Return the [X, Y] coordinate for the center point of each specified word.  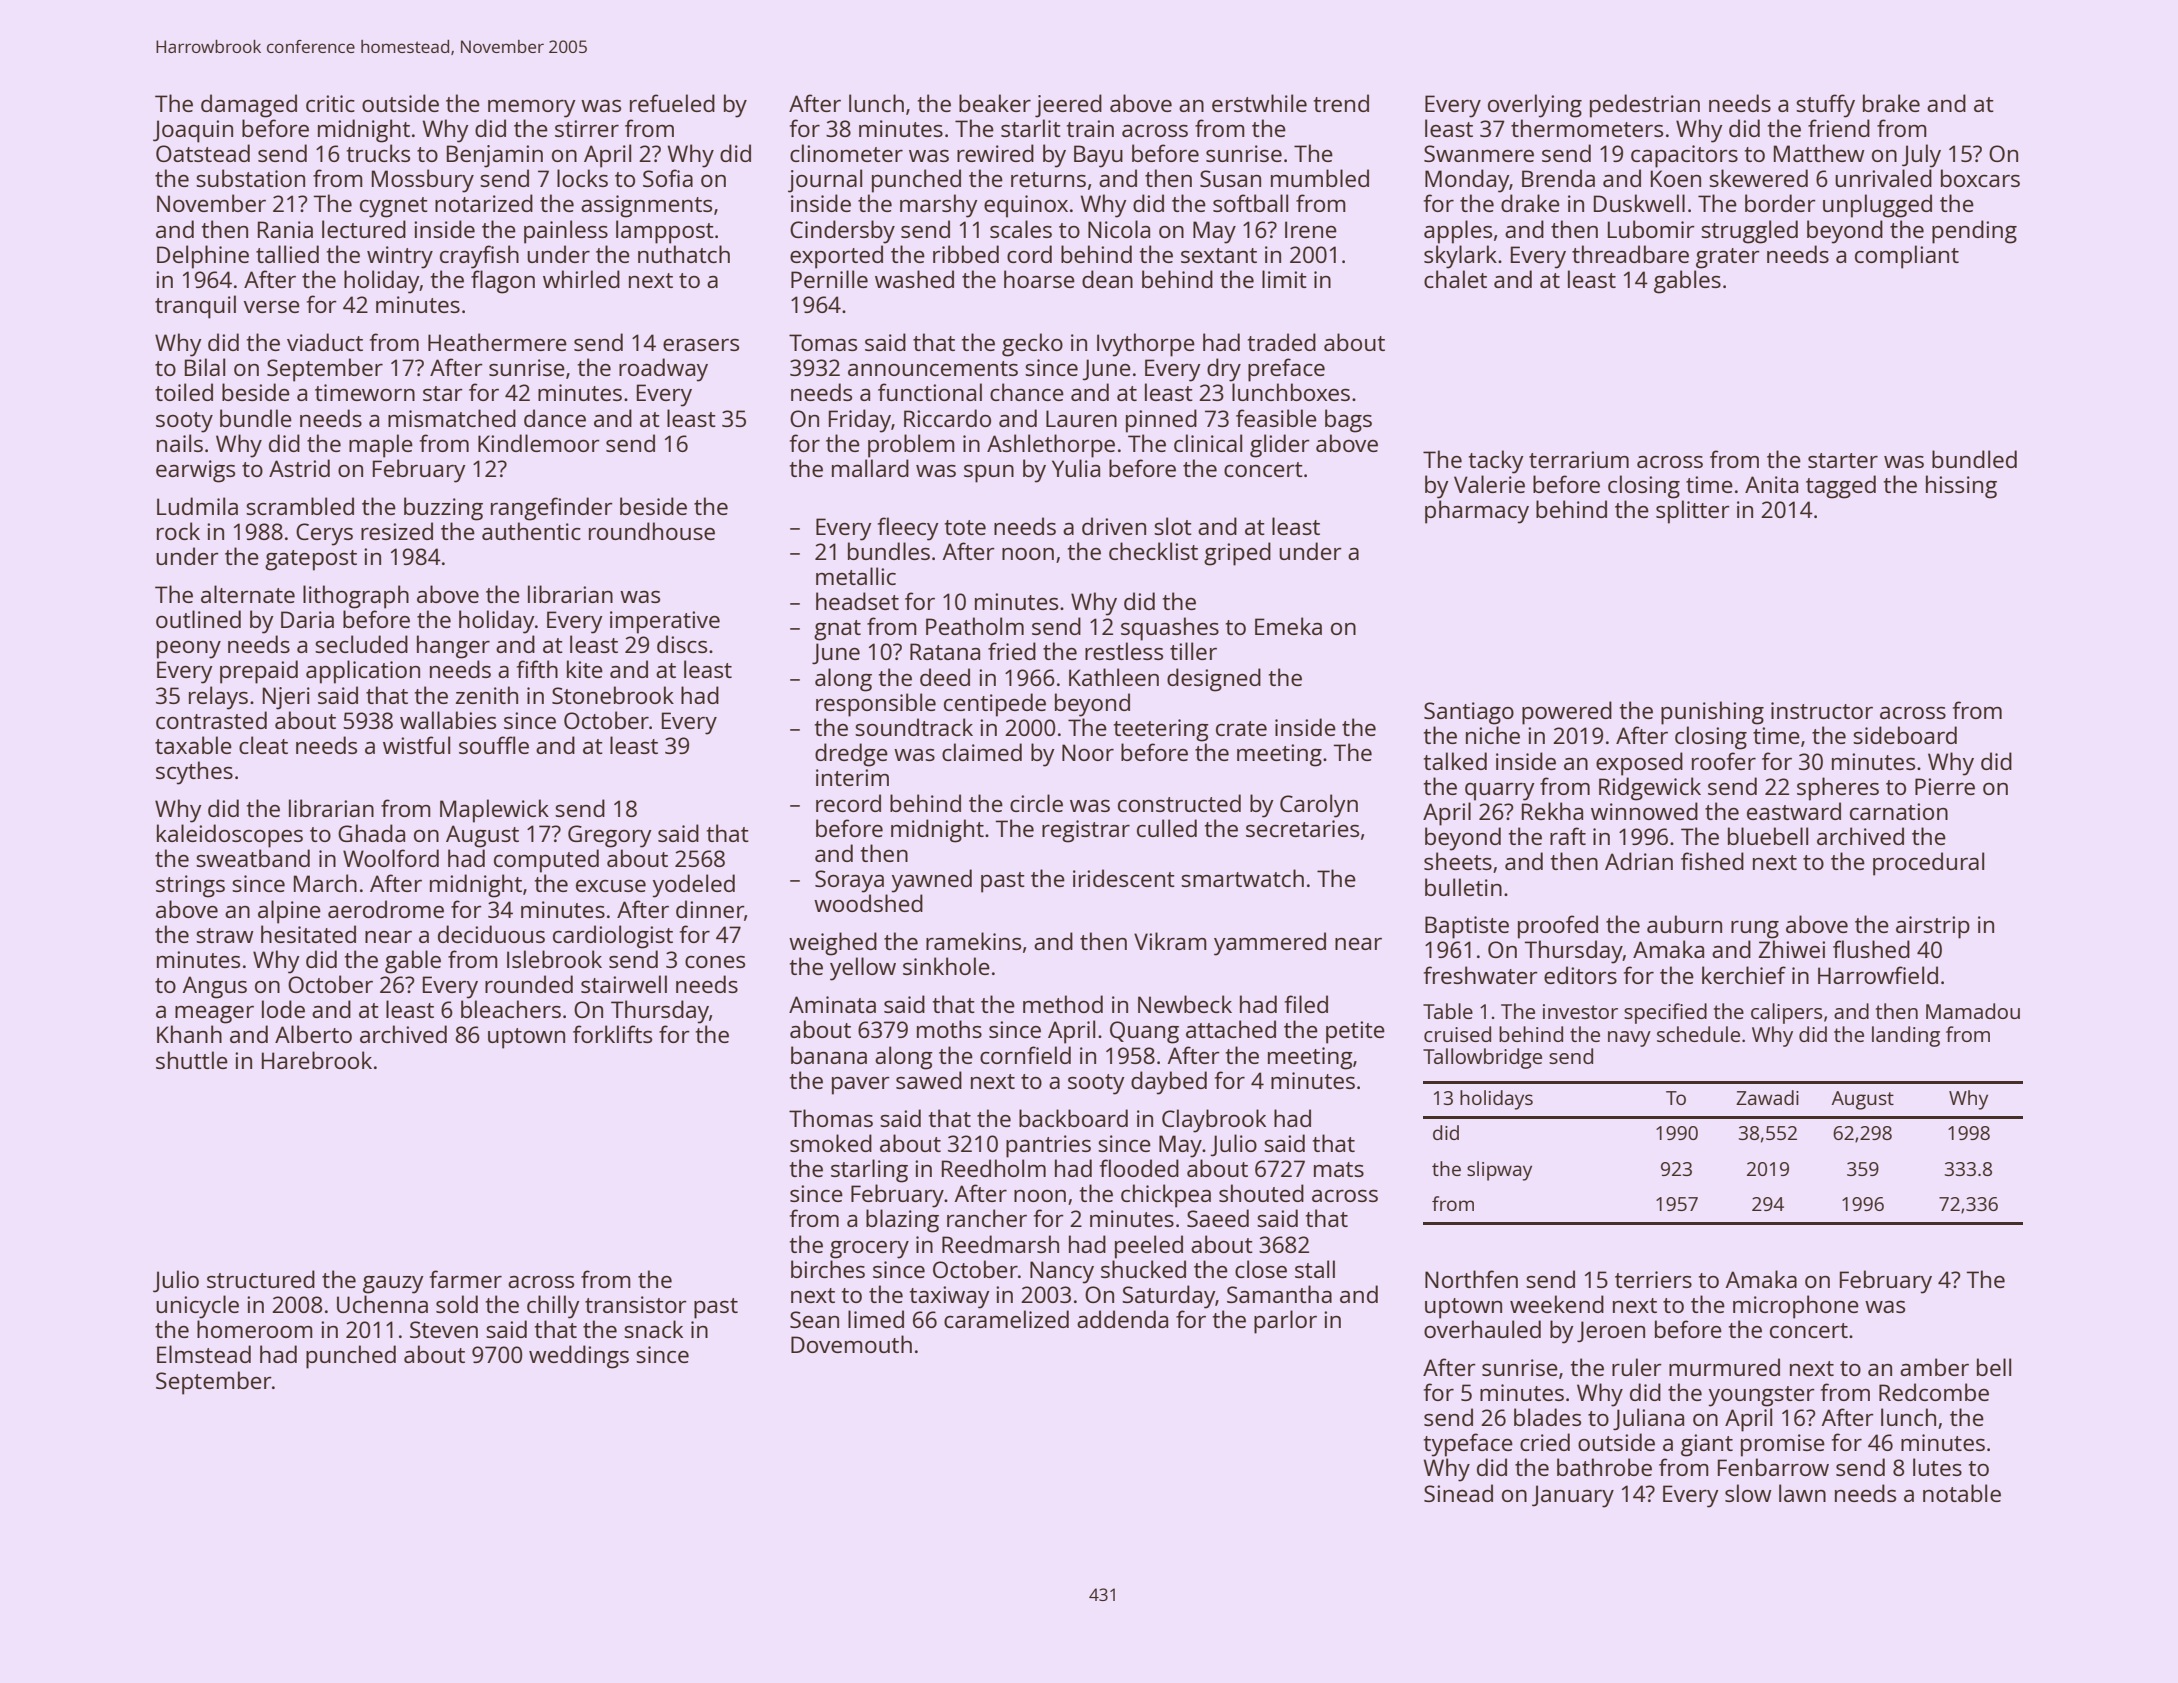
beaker [995, 103]
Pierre [1945, 786]
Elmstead [204, 1354]
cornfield [1025, 1055]
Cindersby [842, 232]
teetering [1161, 730]
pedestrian [1645, 106]
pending [1974, 232]
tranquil [195, 307]
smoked [831, 1143]
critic [330, 103]
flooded [1139, 1168]
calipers [1786, 1013]
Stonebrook [613, 695]
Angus [215, 987]
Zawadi [1767, 1097]
